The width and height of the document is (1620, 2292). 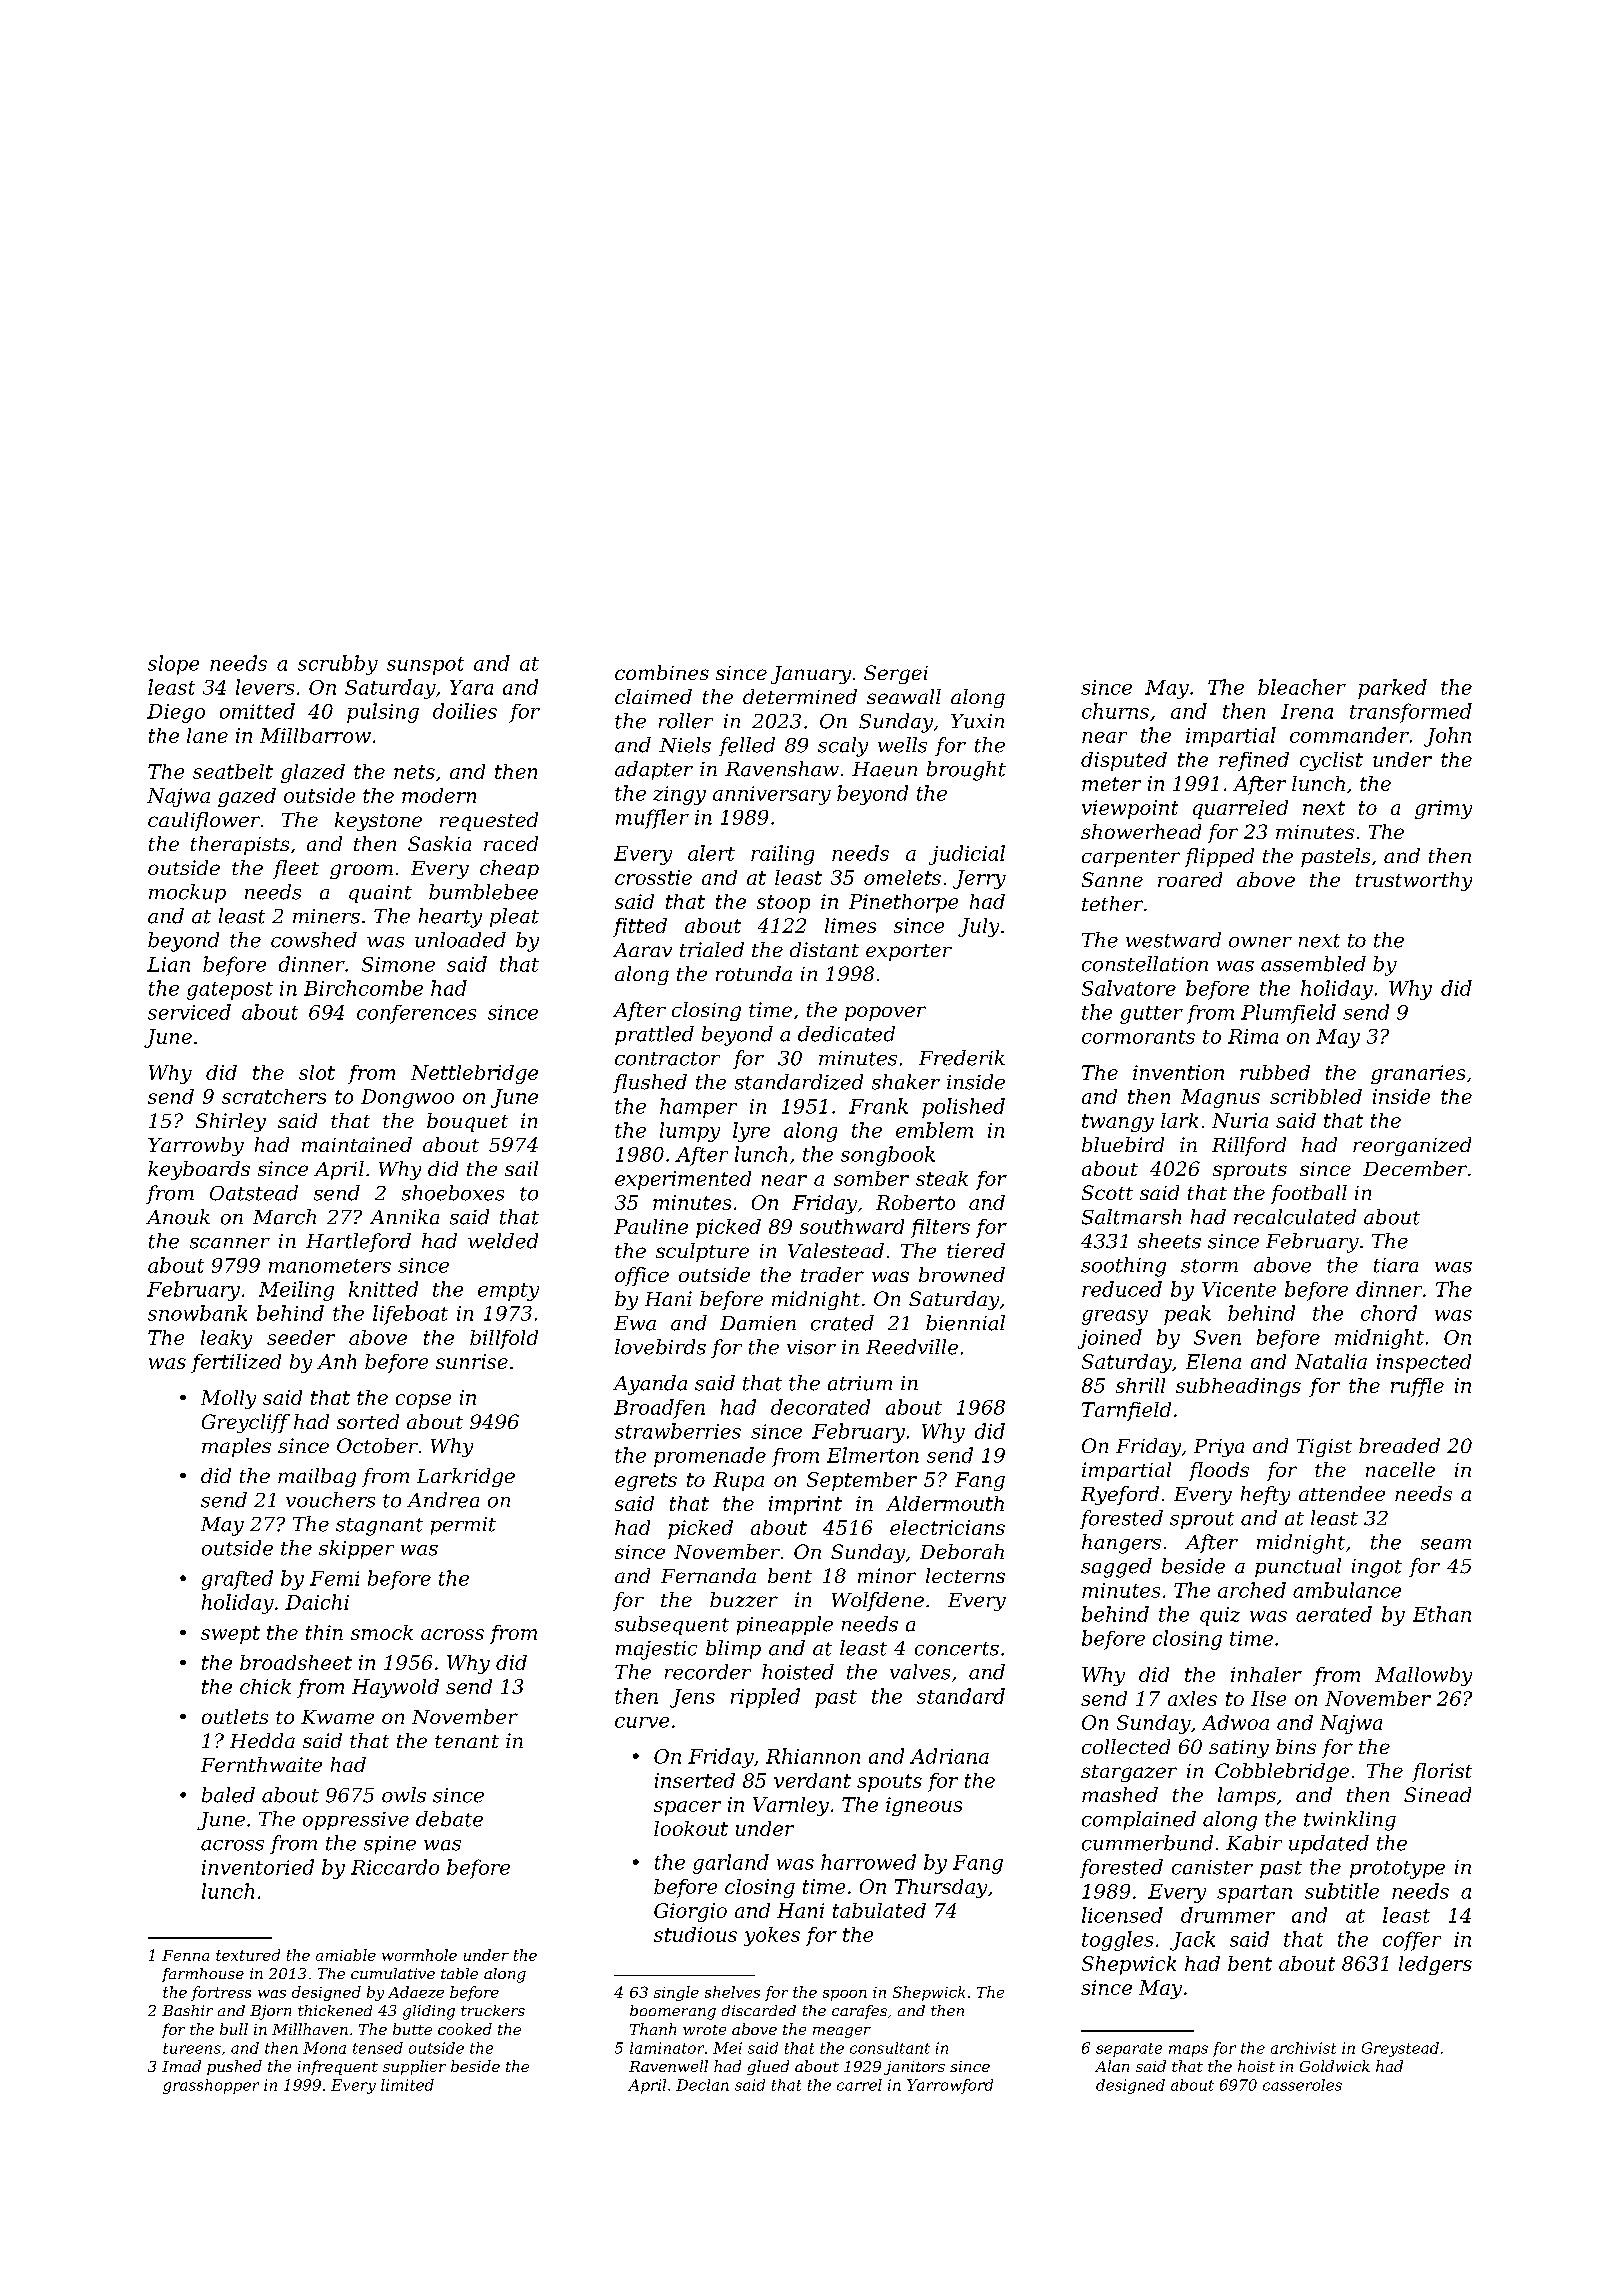 What do you see at coordinates (862, 1481) in the document?
I see `September` at bounding box center [862, 1481].
